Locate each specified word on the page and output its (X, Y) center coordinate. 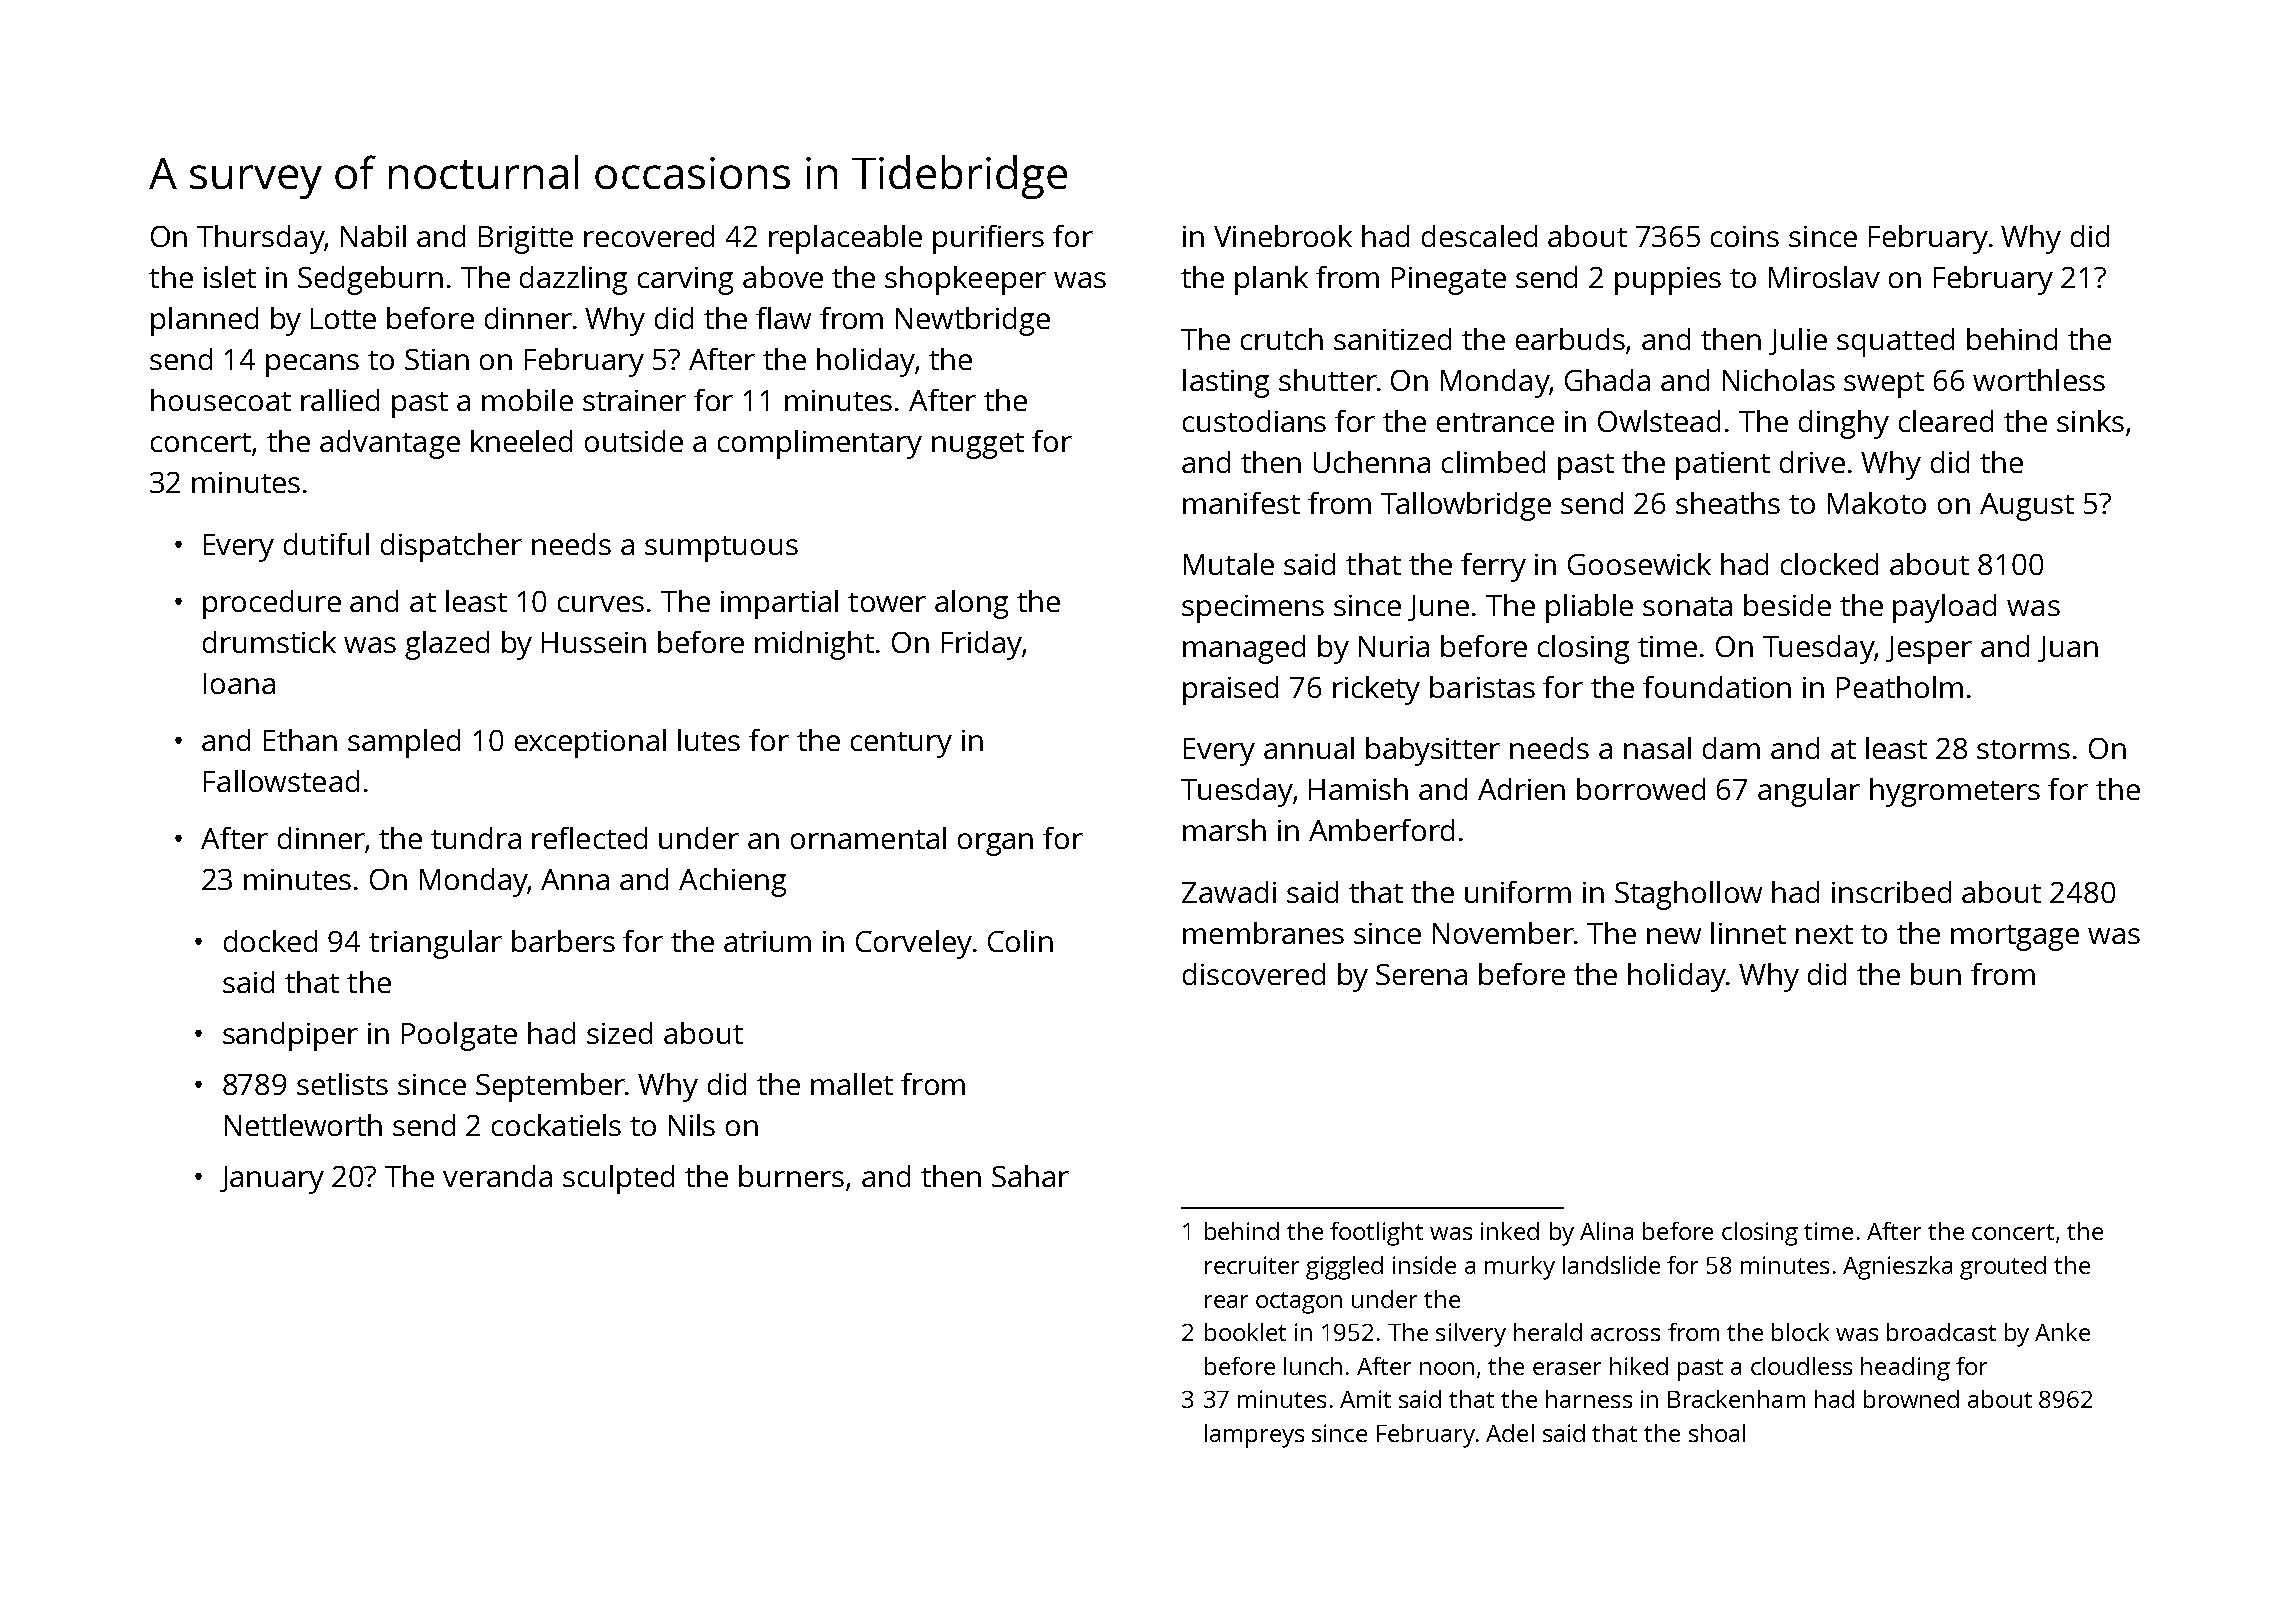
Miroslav (1824, 277)
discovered (1254, 974)
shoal (1717, 1433)
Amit (1365, 1399)
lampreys (1254, 1436)
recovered (649, 236)
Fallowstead (281, 781)
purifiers (988, 239)
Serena (1421, 974)
